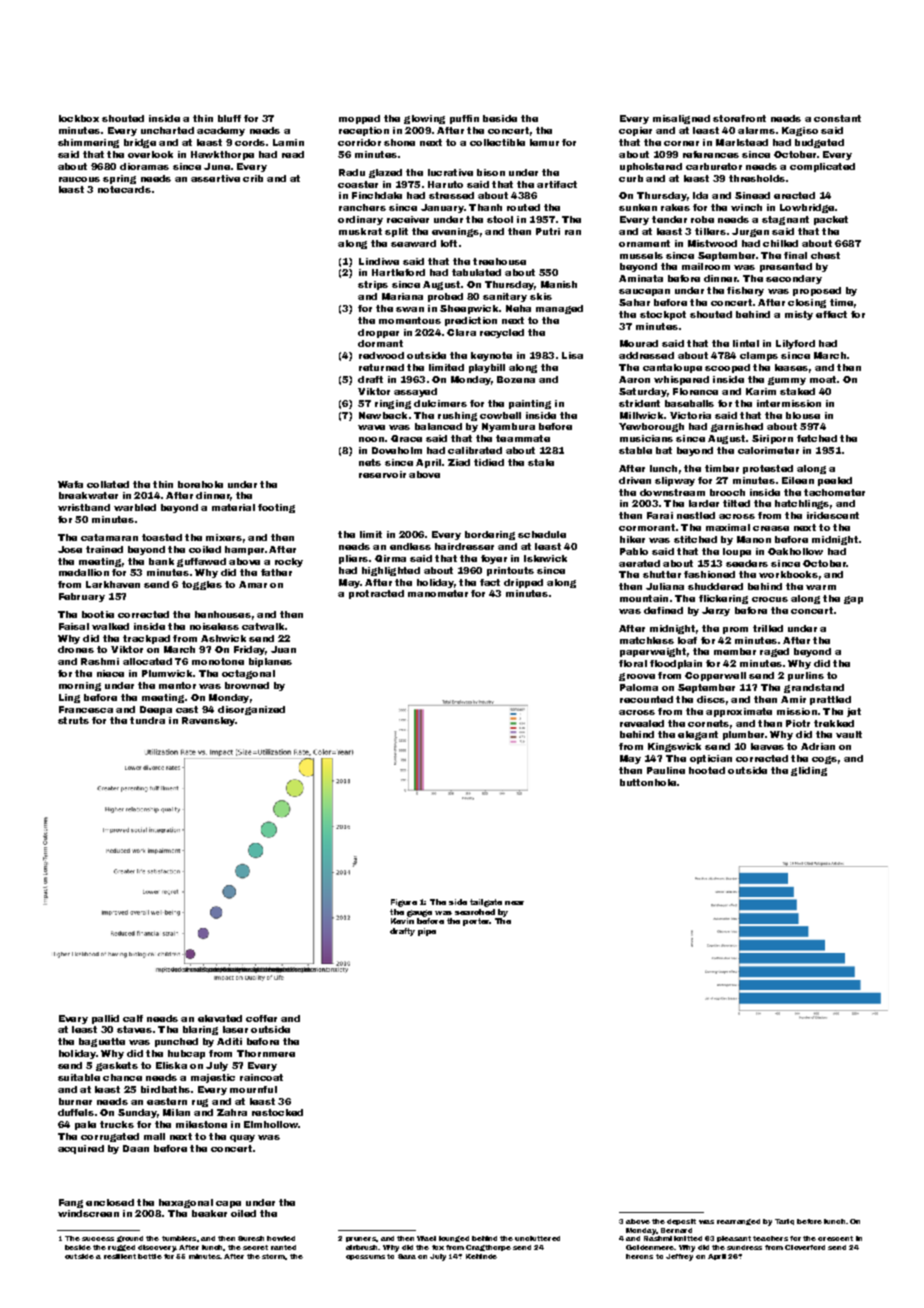  What do you see at coordinates (105, 1019) in the screenshot?
I see `pallid` at bounding box center [105, 1019].
